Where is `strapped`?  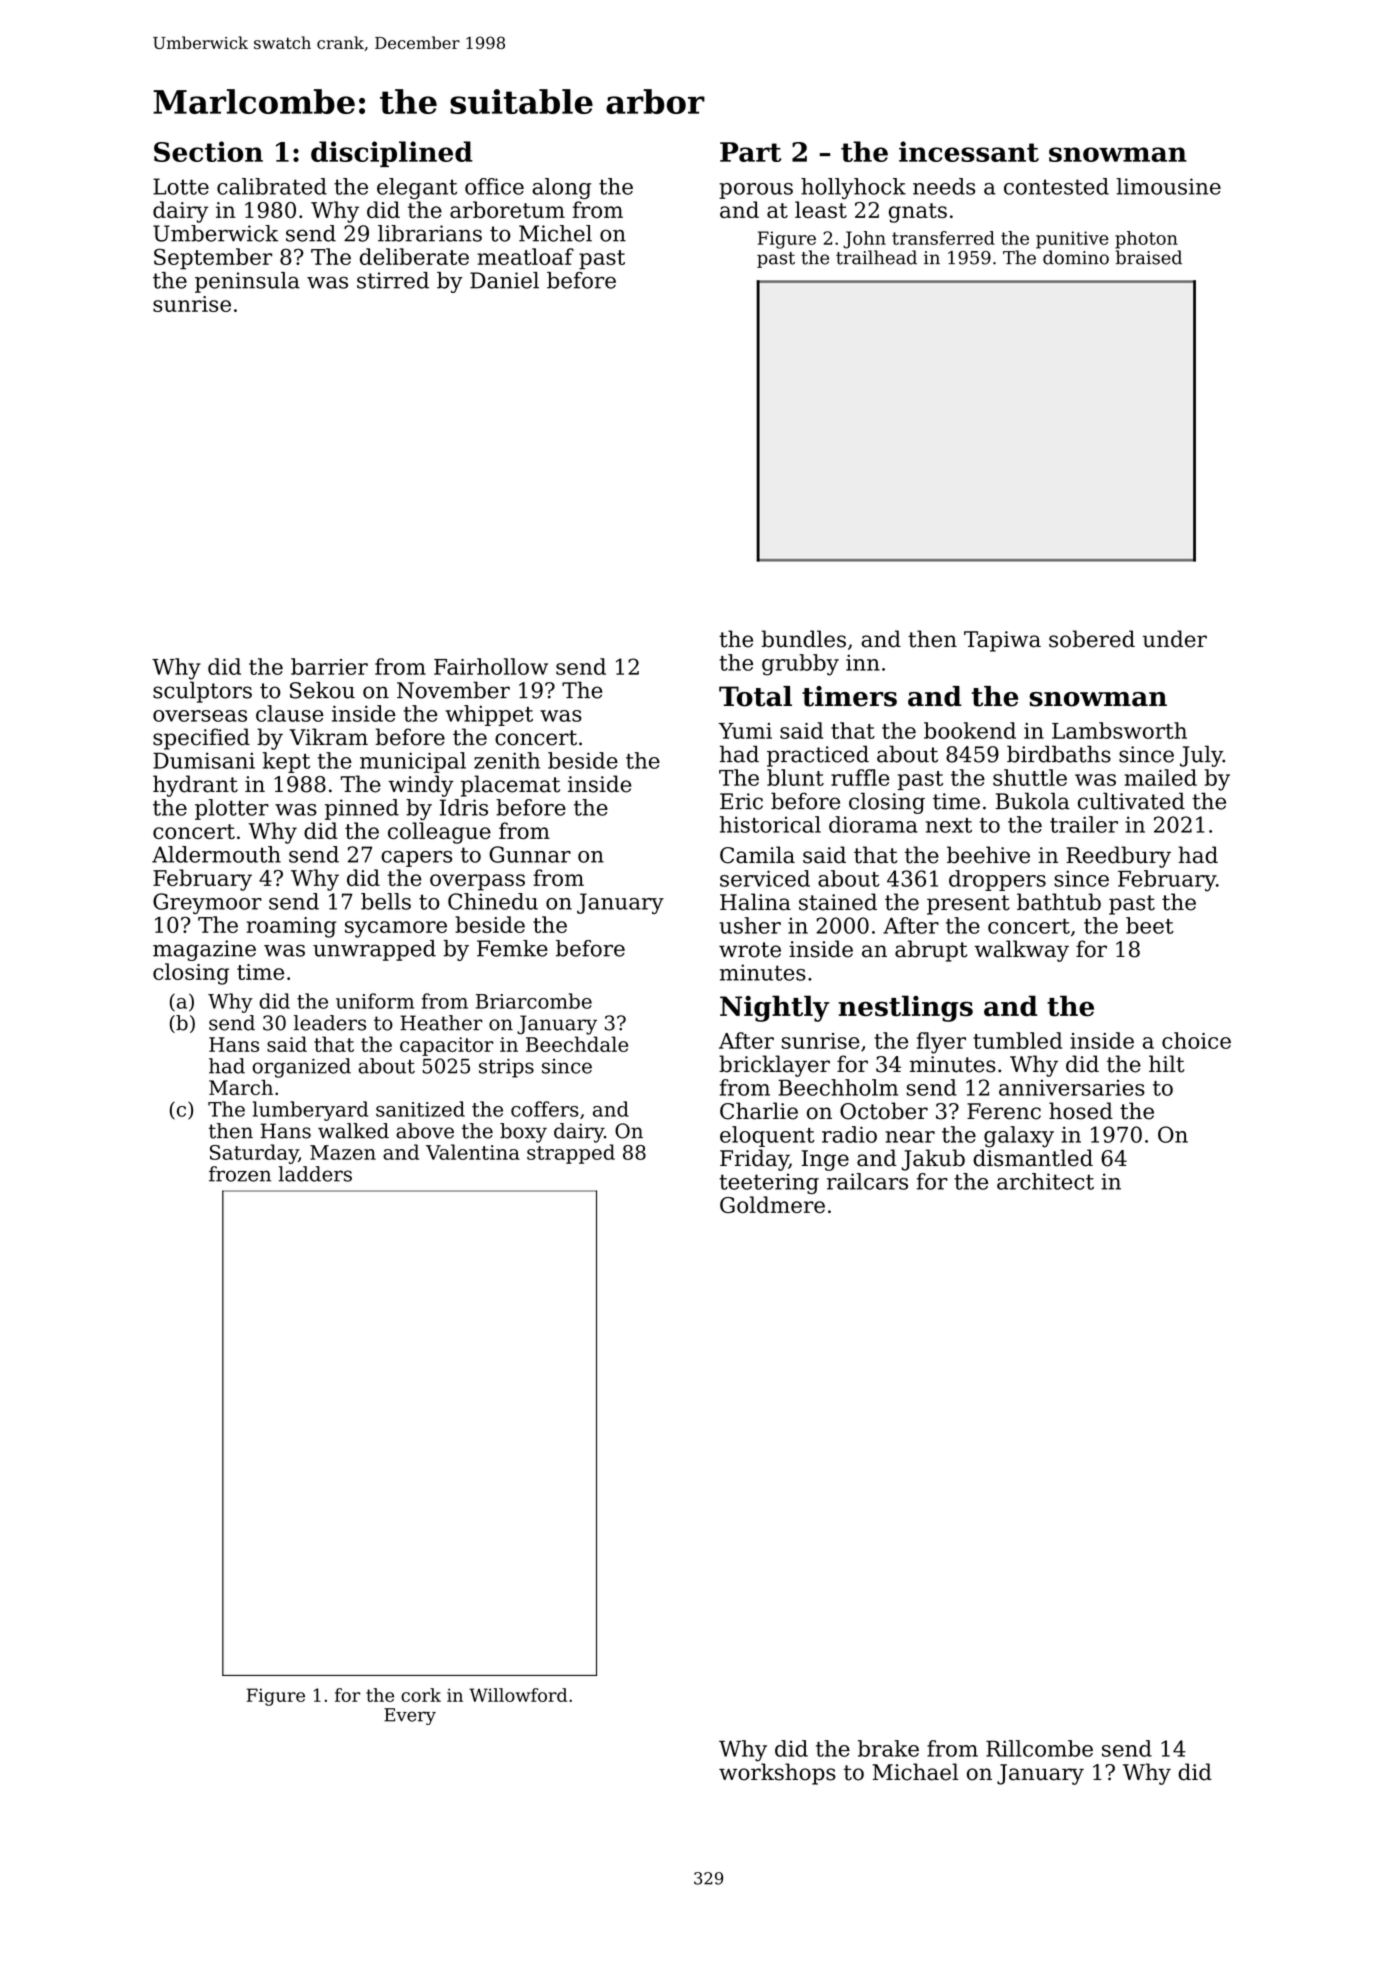 strapped is located at coordinates (571, 1154).
